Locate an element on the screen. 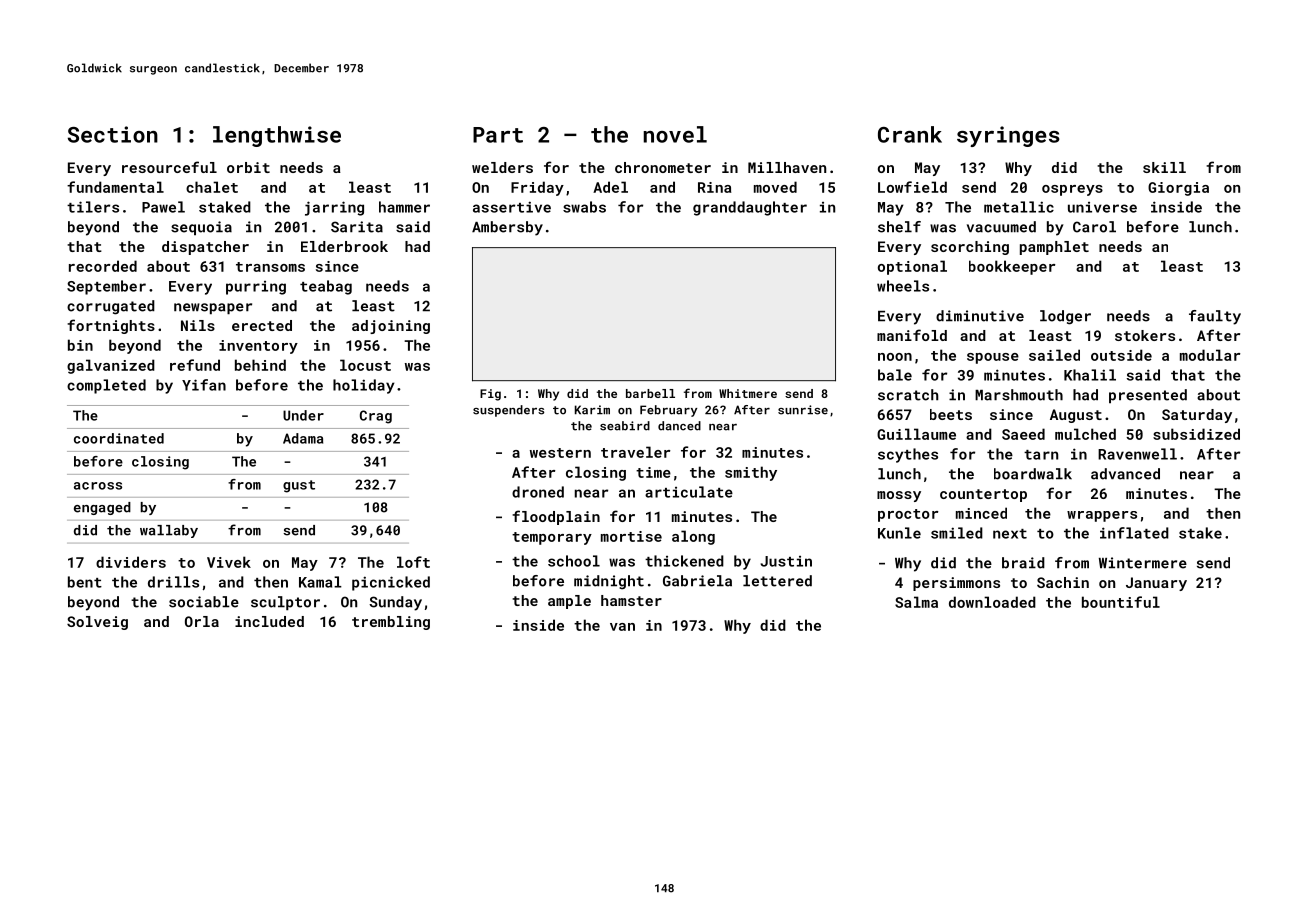  along is located at coordinates (693, 537).
